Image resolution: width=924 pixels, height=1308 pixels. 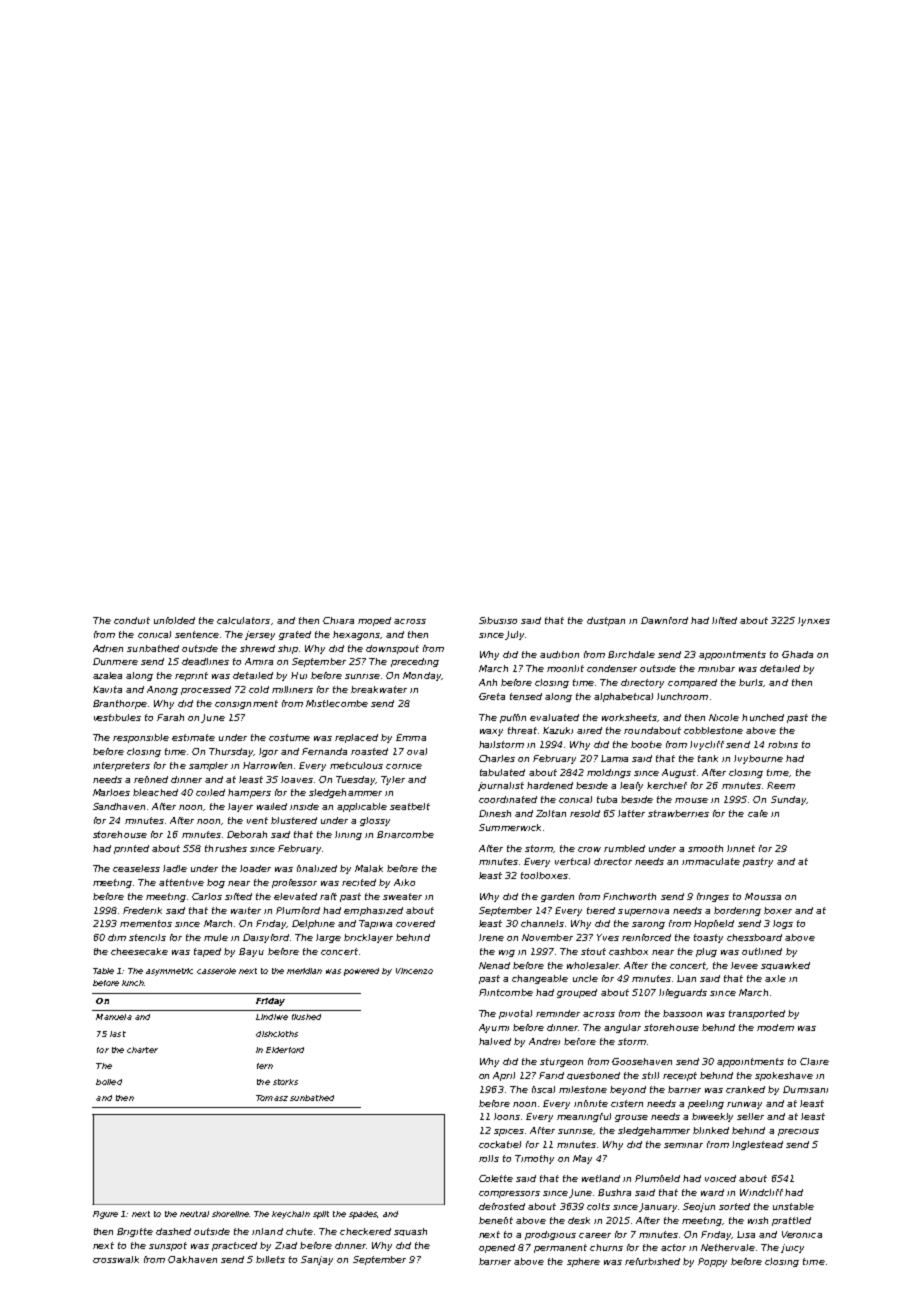 What do you see at coordinates (706, 1104) in the screenshot?
I see `peeling` at bounding box center [706, 1104].
